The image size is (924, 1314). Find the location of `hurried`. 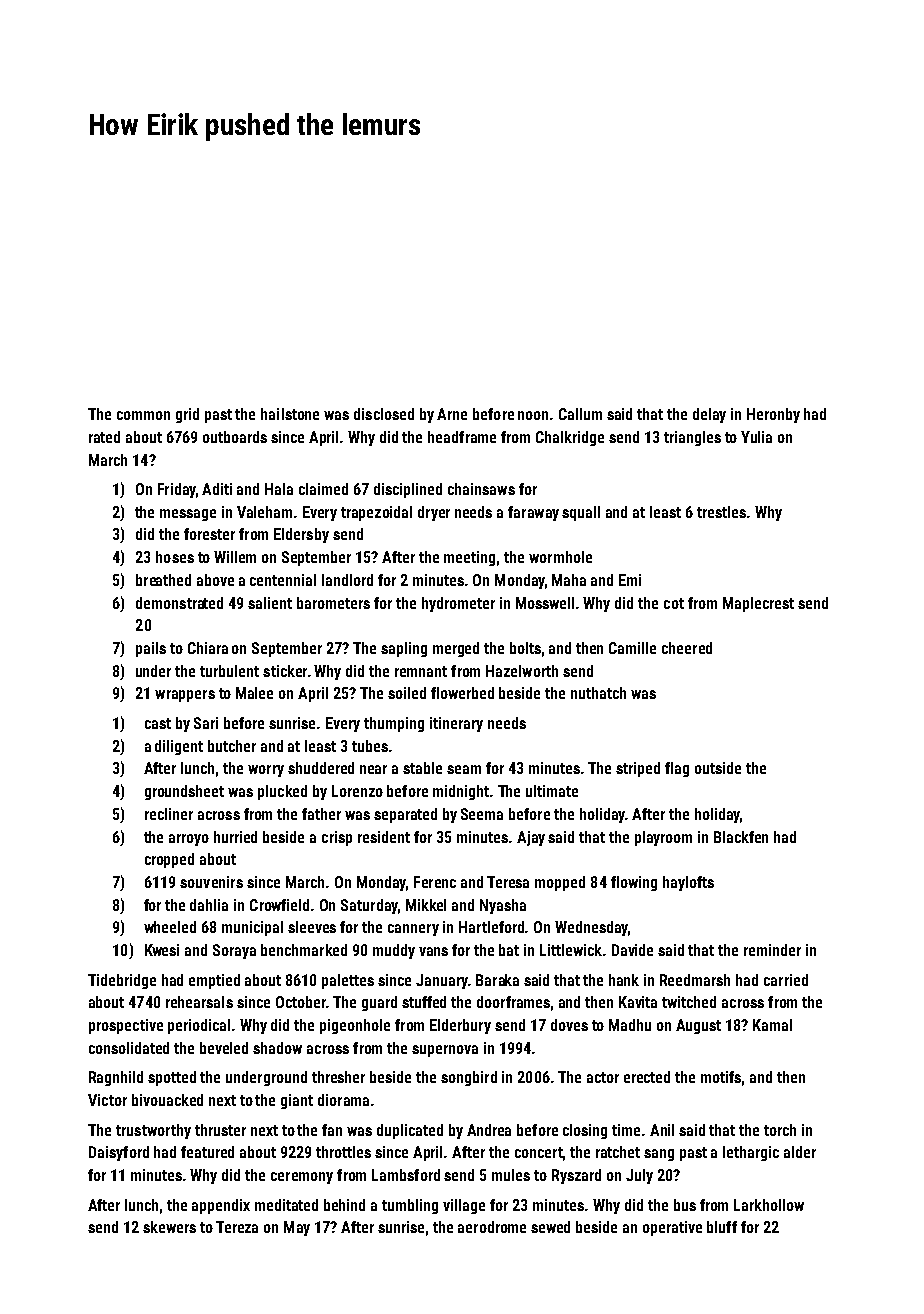

hurried is located at coordinates (235, 837).
